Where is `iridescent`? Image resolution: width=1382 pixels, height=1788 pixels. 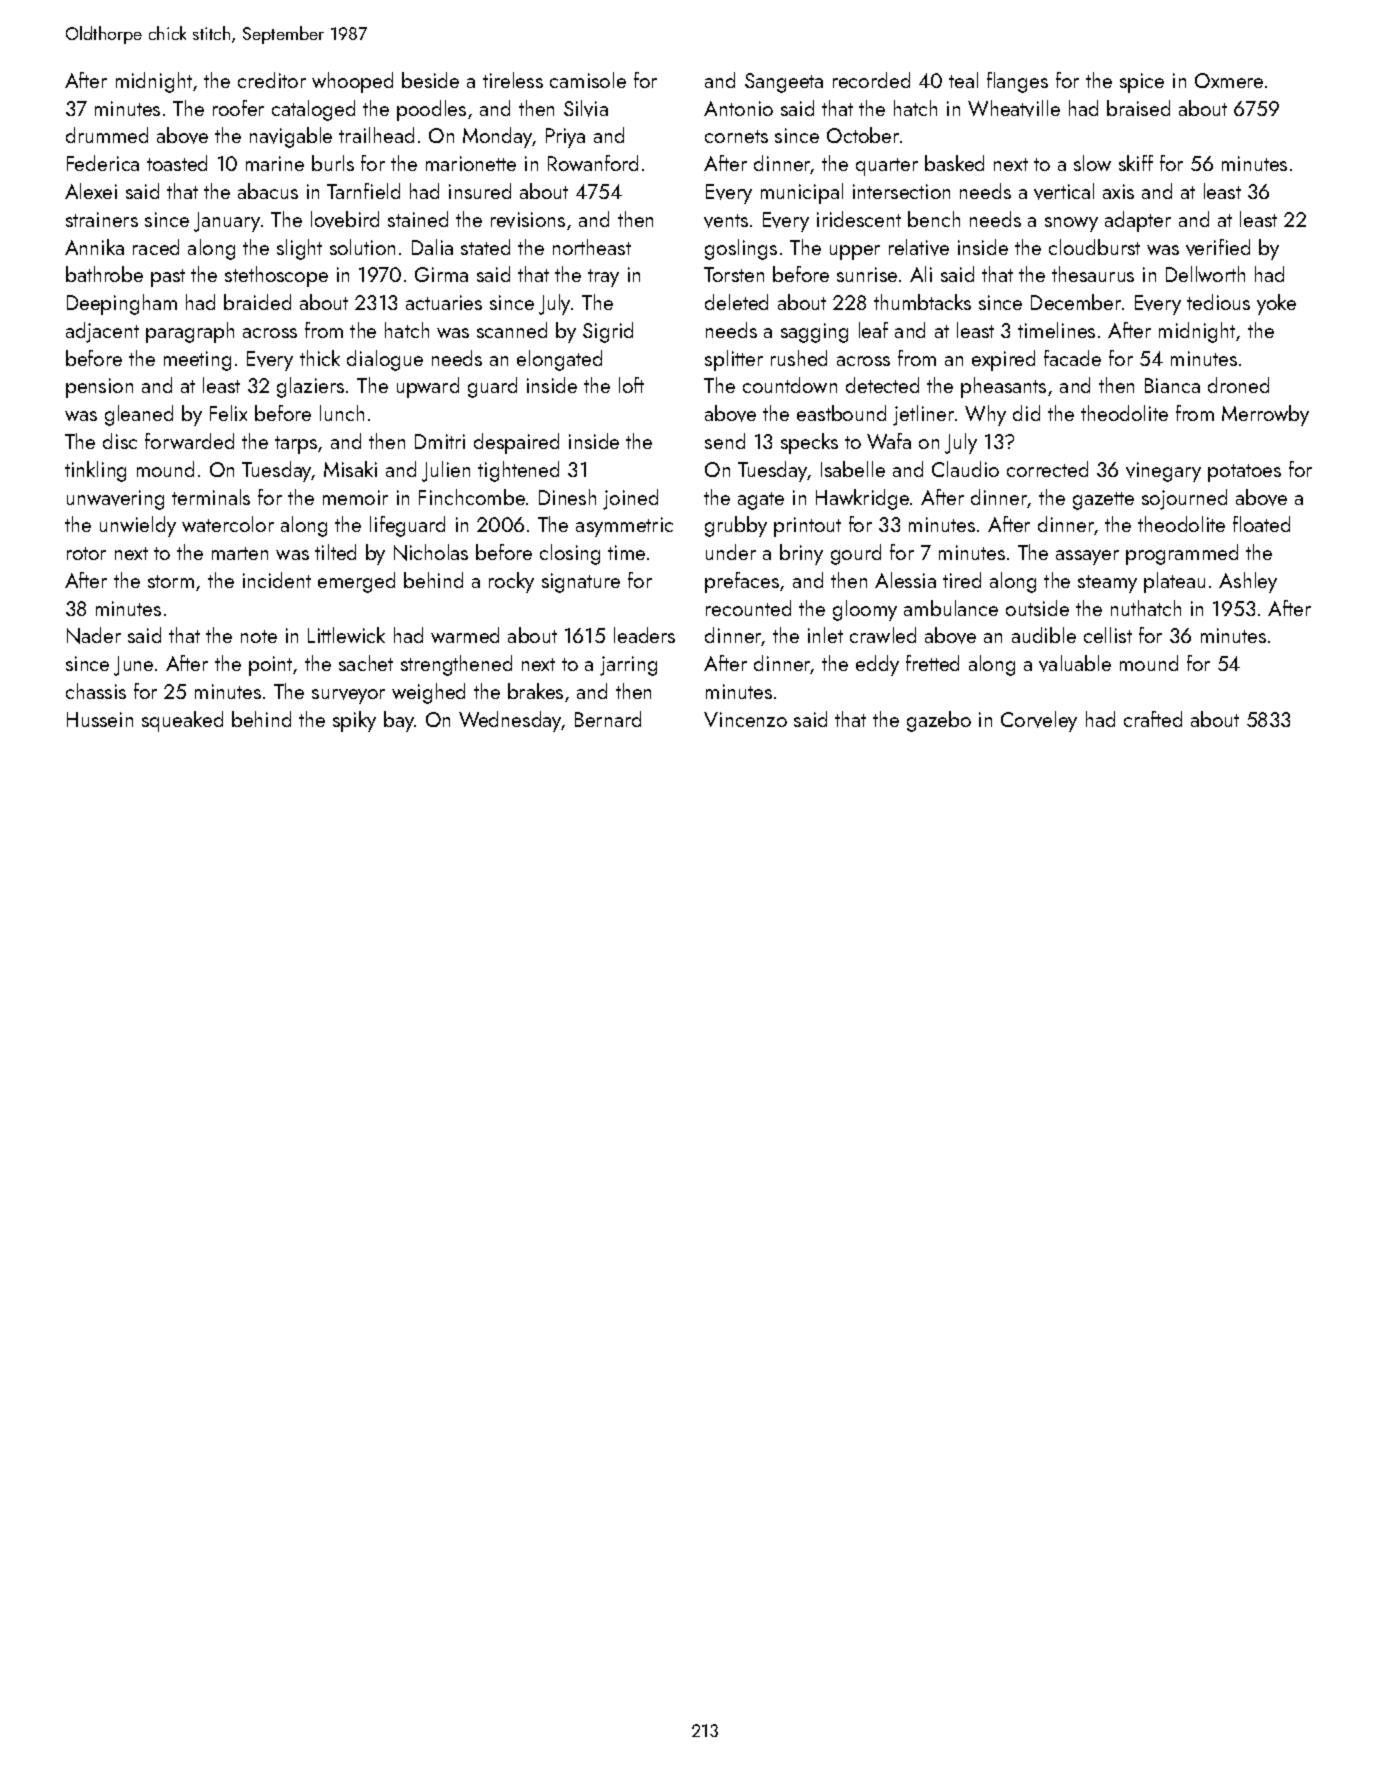 iridescent is located at coordinates (859, 219).
